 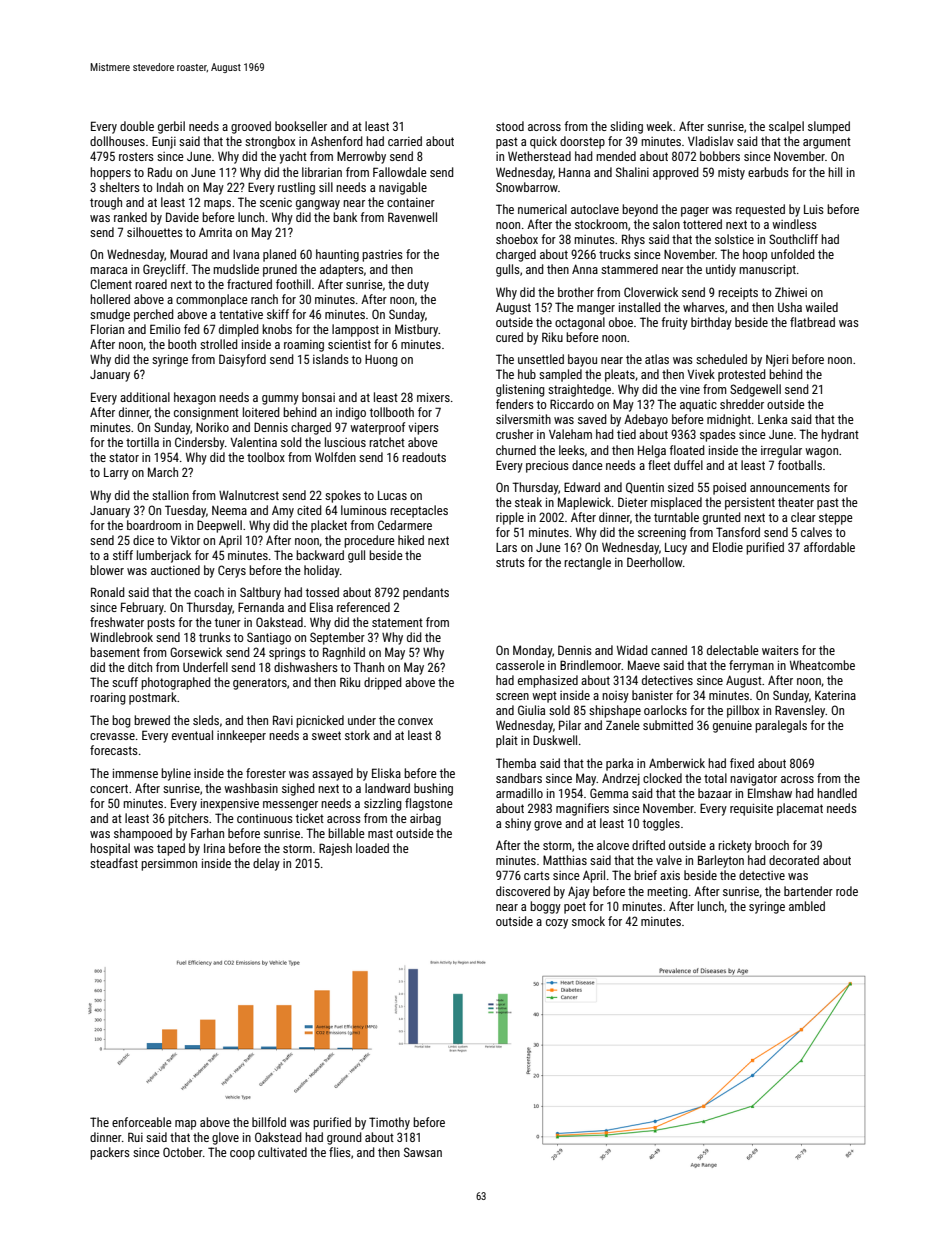 I want to click on indigo, so click(x=351, y=413).
